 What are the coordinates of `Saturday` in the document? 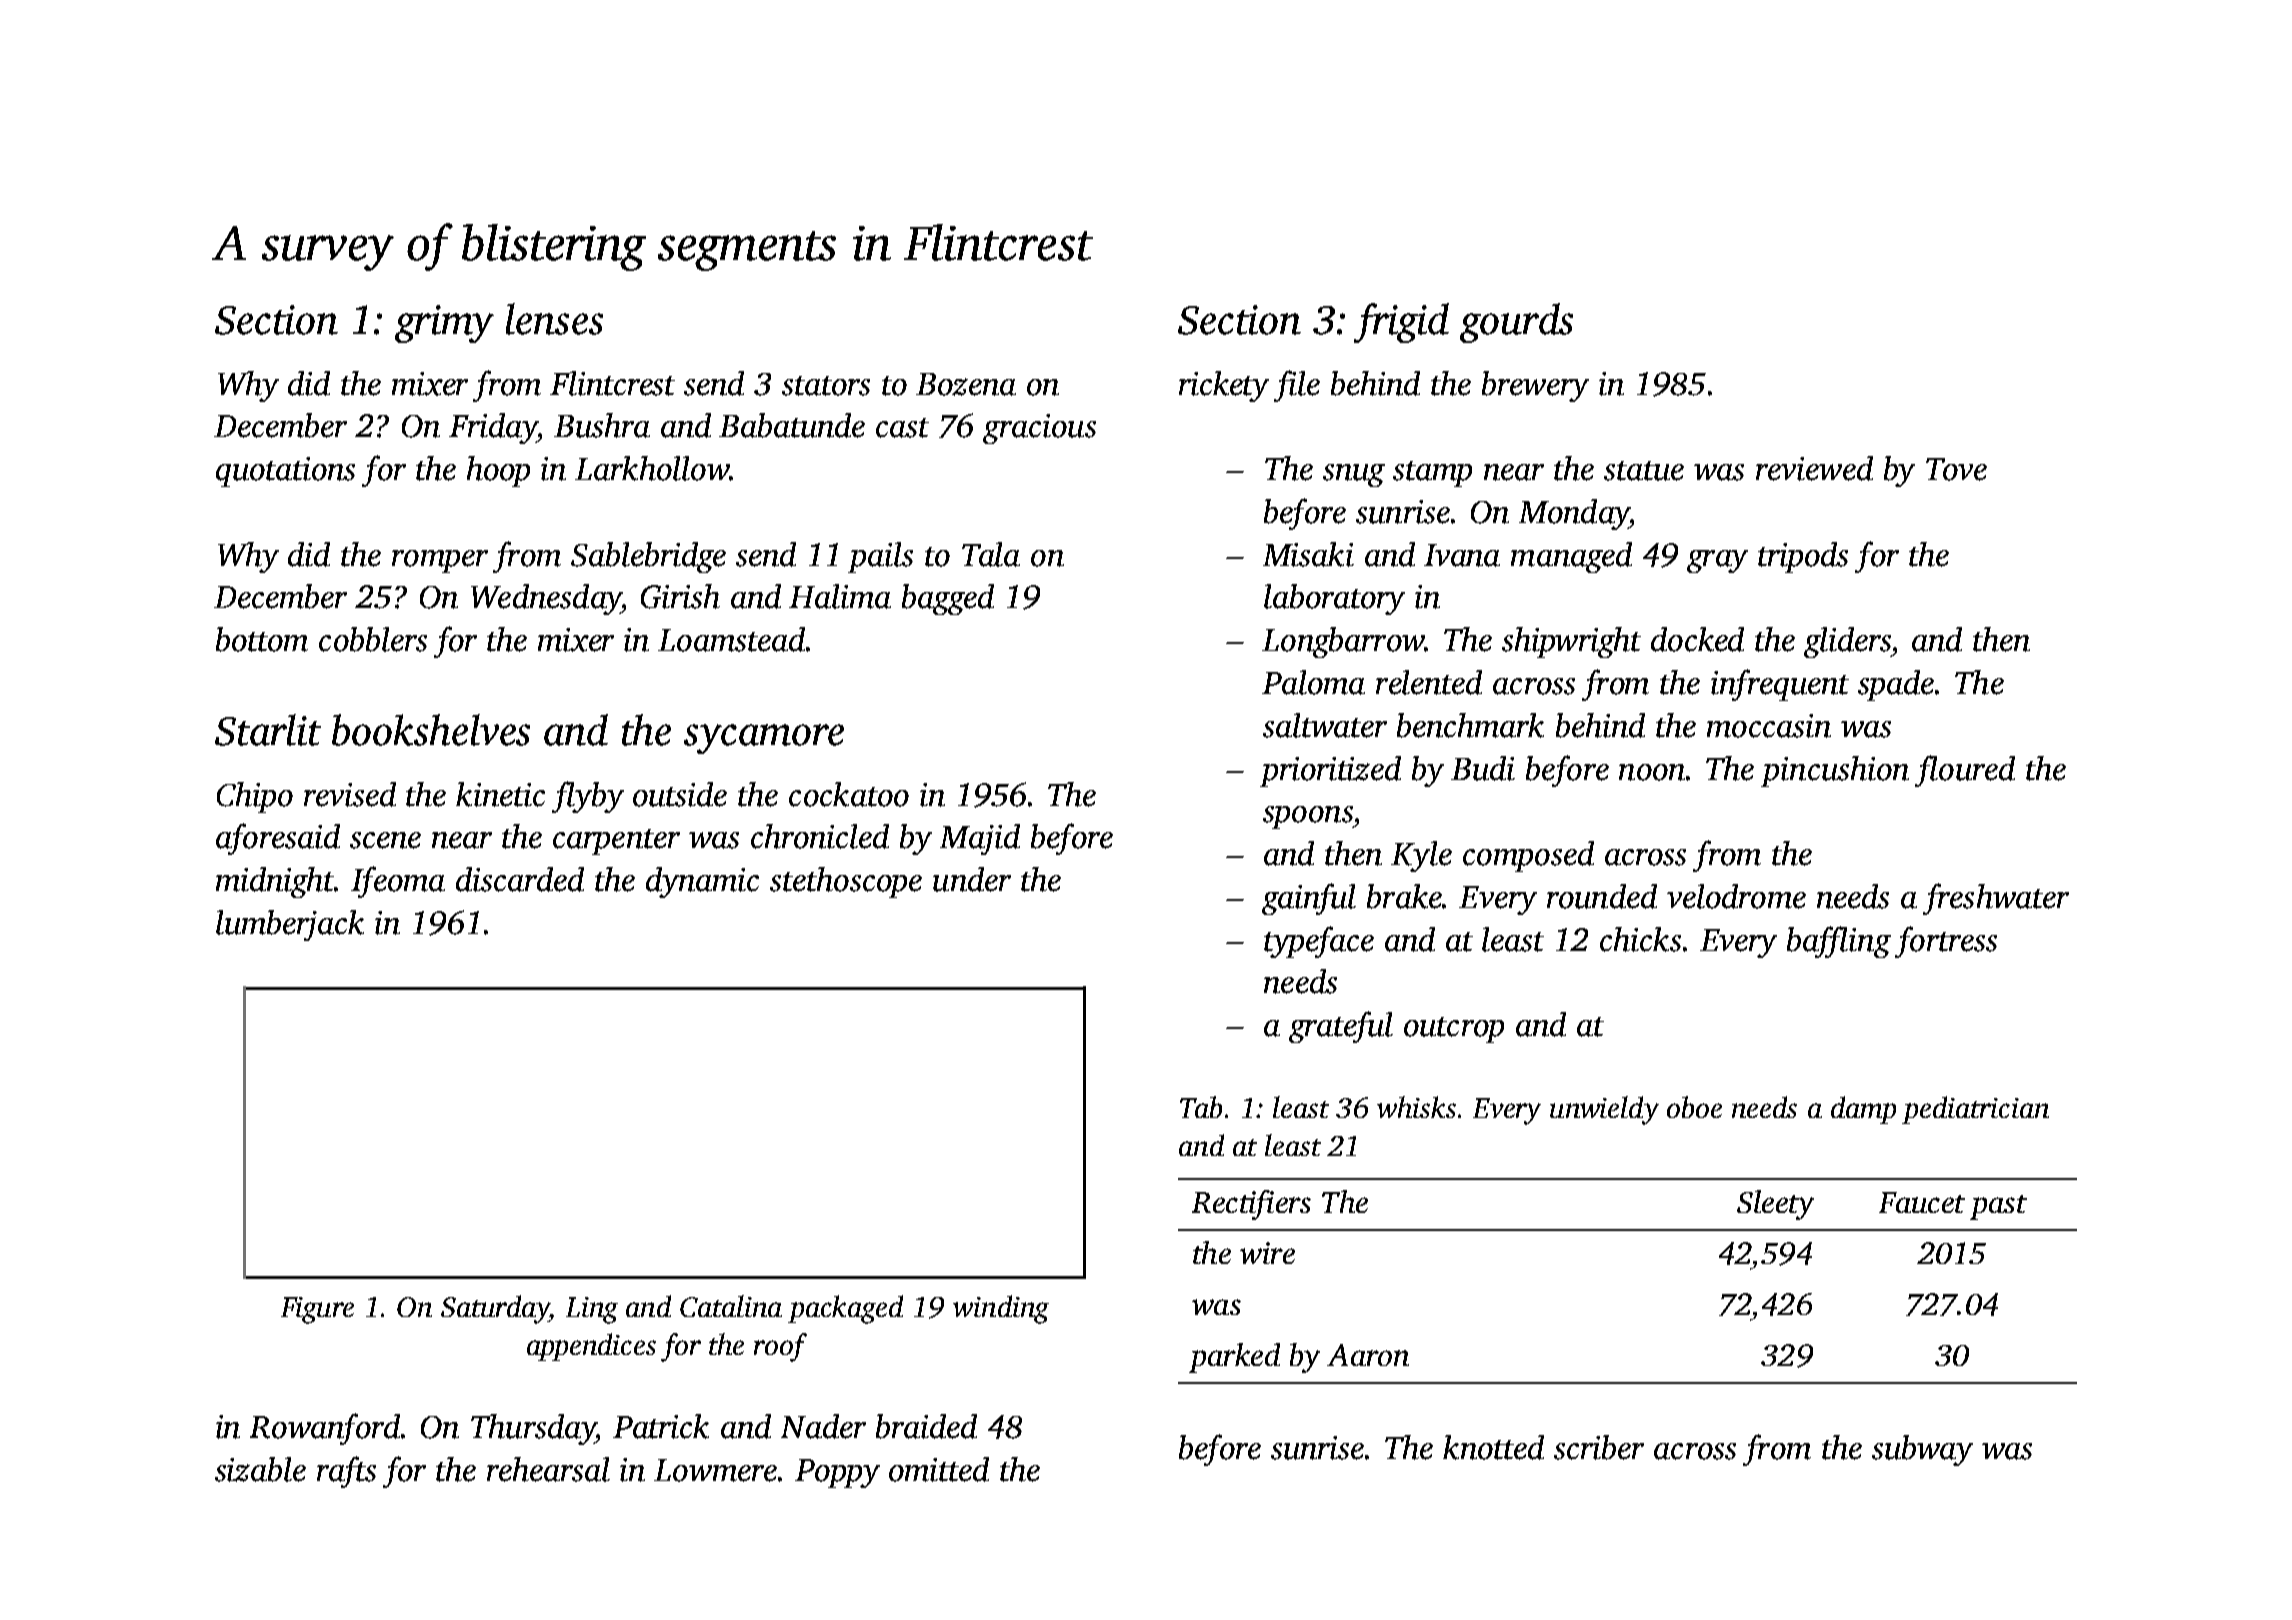 It's located at (495, 1309).
